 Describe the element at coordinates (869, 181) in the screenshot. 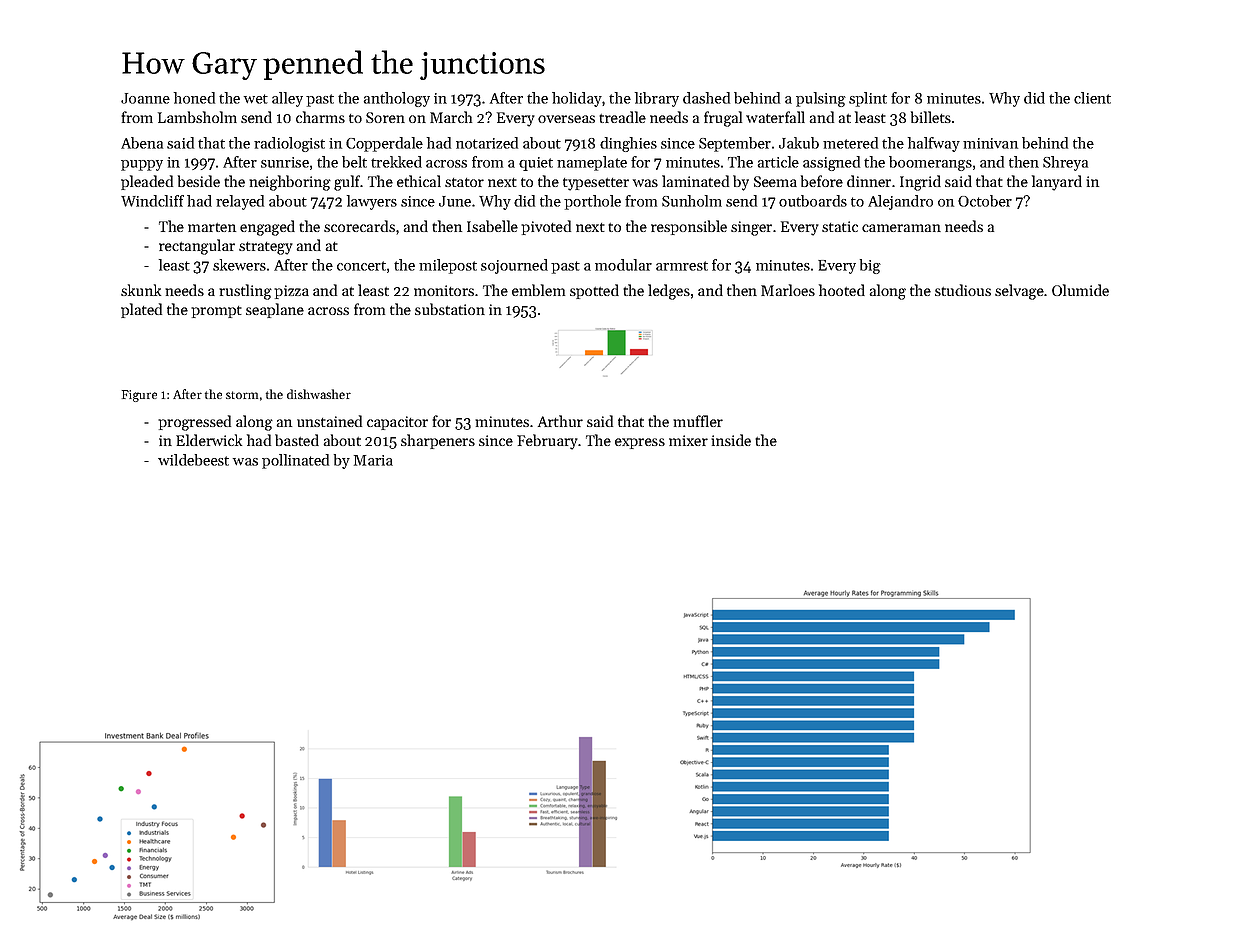

I see `dinner` at that location.
